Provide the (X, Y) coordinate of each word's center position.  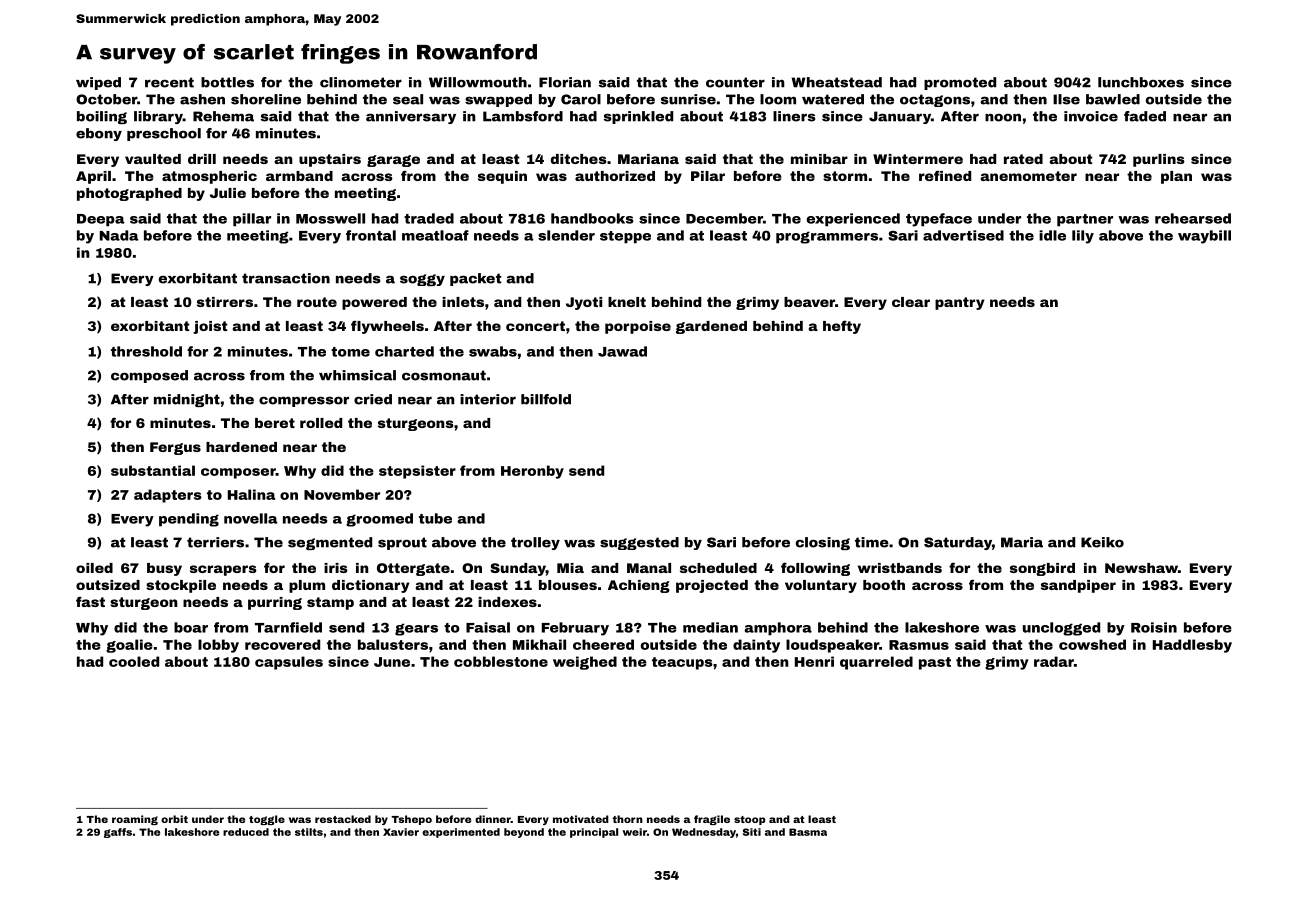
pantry (959, 303)
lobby (218, 646)
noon (1003, 117)
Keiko (1102, 542)
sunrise (688, 99)
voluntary (821, 586)
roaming (135, 820)
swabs (493, 351)
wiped (98, 83)
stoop (749, 820)
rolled (321, 423)
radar (1054, 661)
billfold (546, 399)
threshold (146, 351)
